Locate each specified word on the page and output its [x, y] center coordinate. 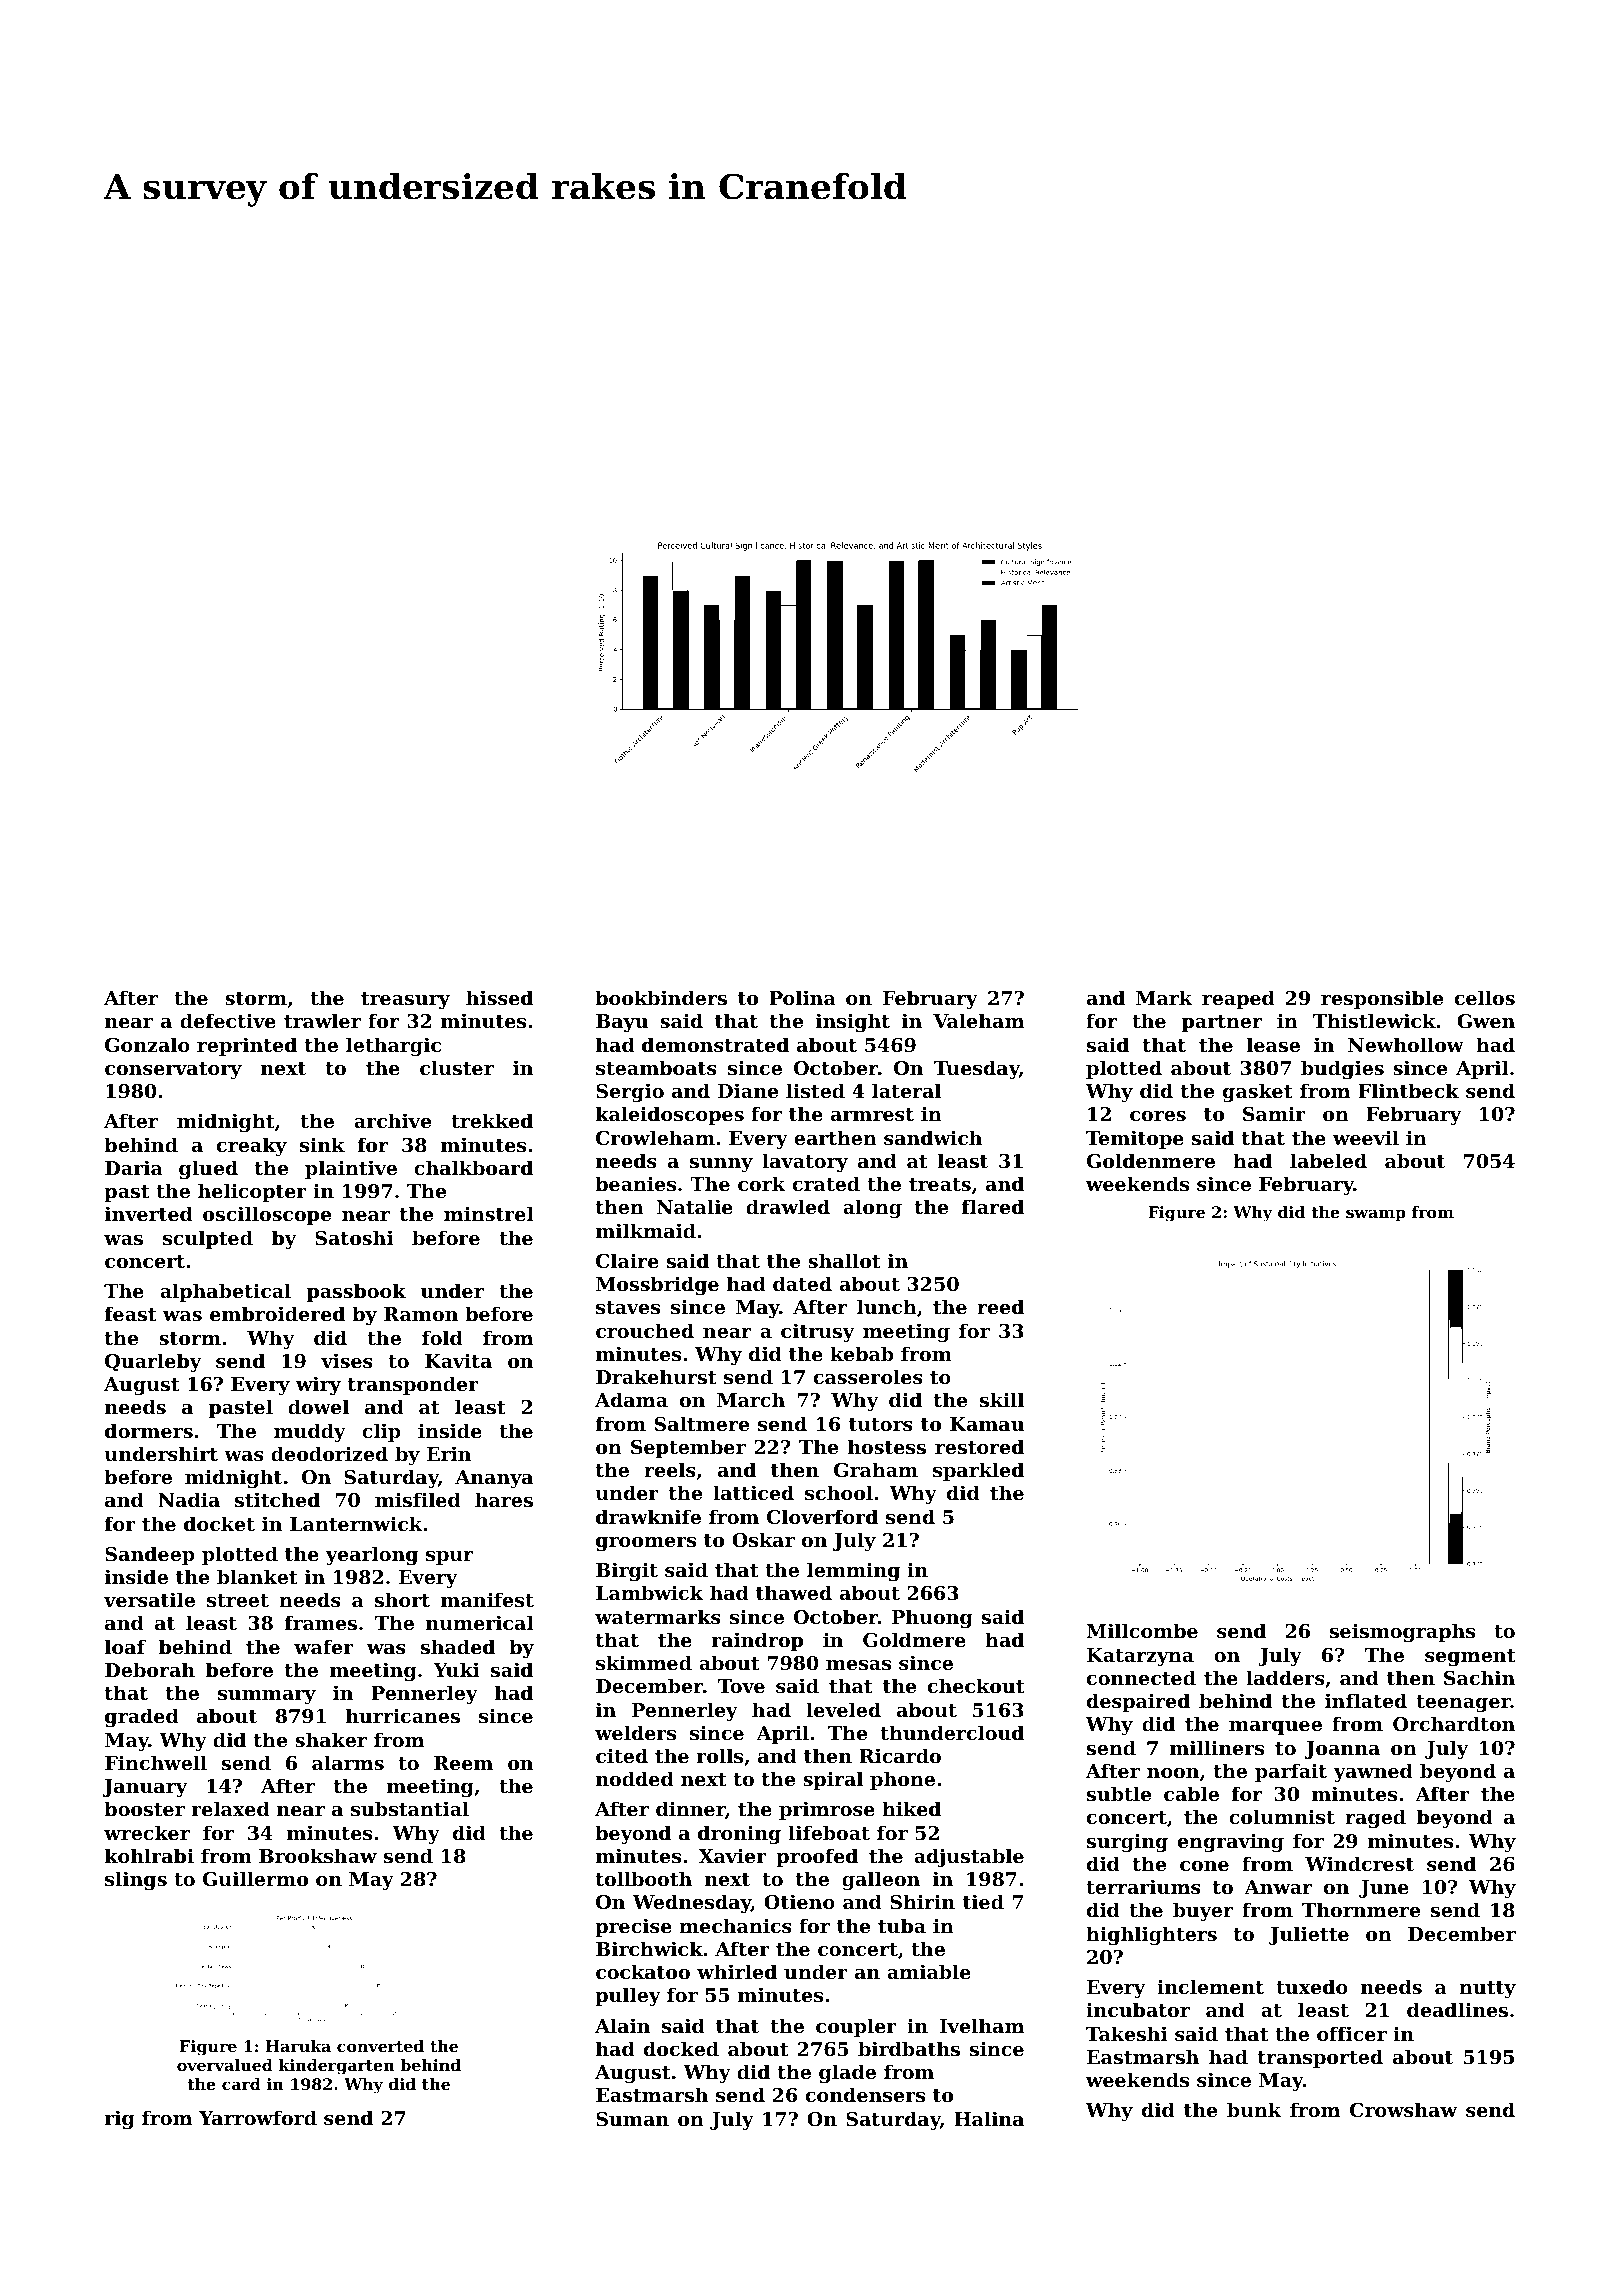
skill [1002, 1399]
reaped [1238, 999]
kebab [862, 1353]
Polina [802, 997]
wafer [324, 1646]
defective [228, 1021]
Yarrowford [258, 2117]
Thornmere [1361, 1909]
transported [1320, 2058]
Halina [989, 2118]
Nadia [189, 1499]
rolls [720, 1756]
